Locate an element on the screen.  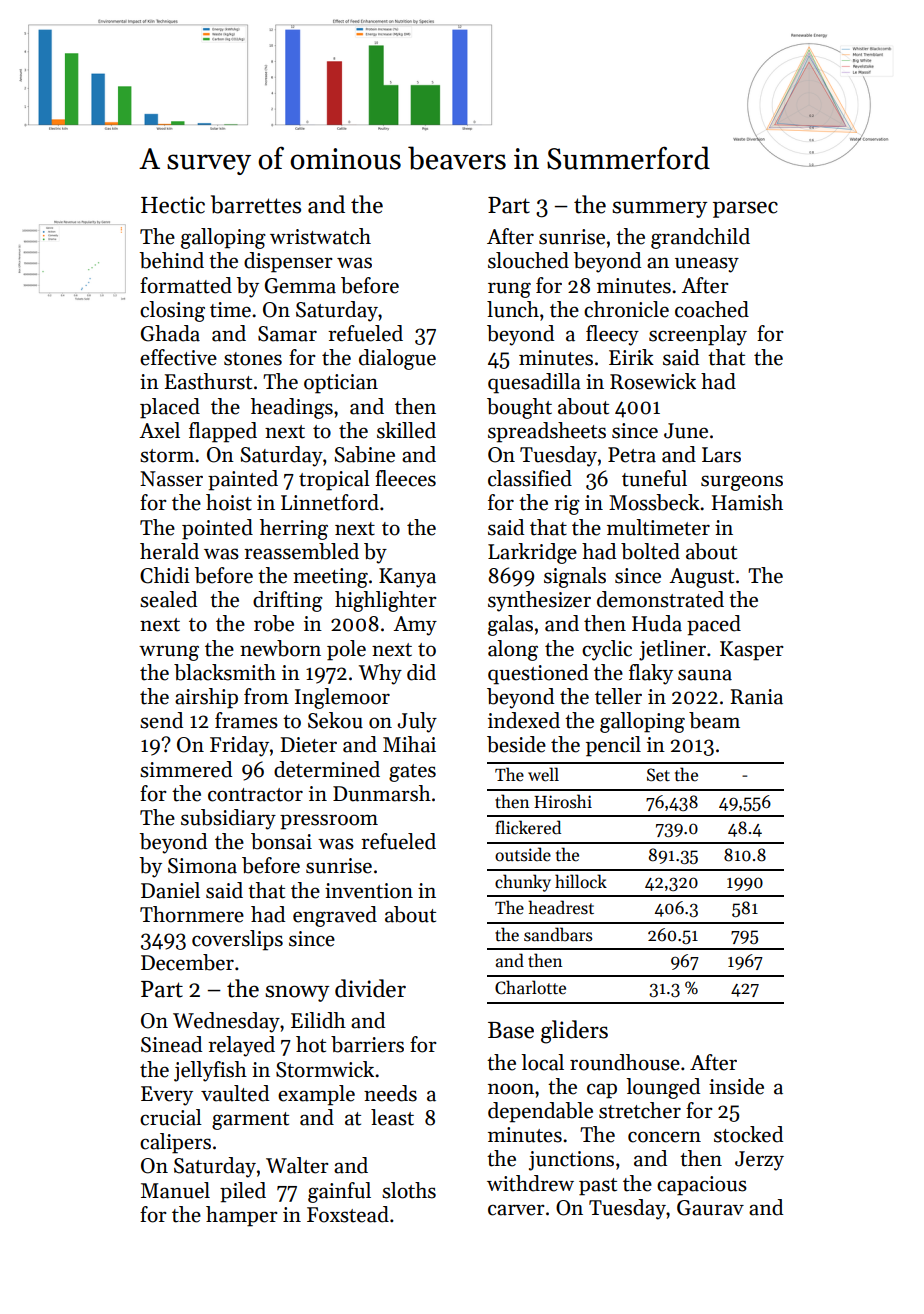
lunch is located at coordinates (513, 309).
